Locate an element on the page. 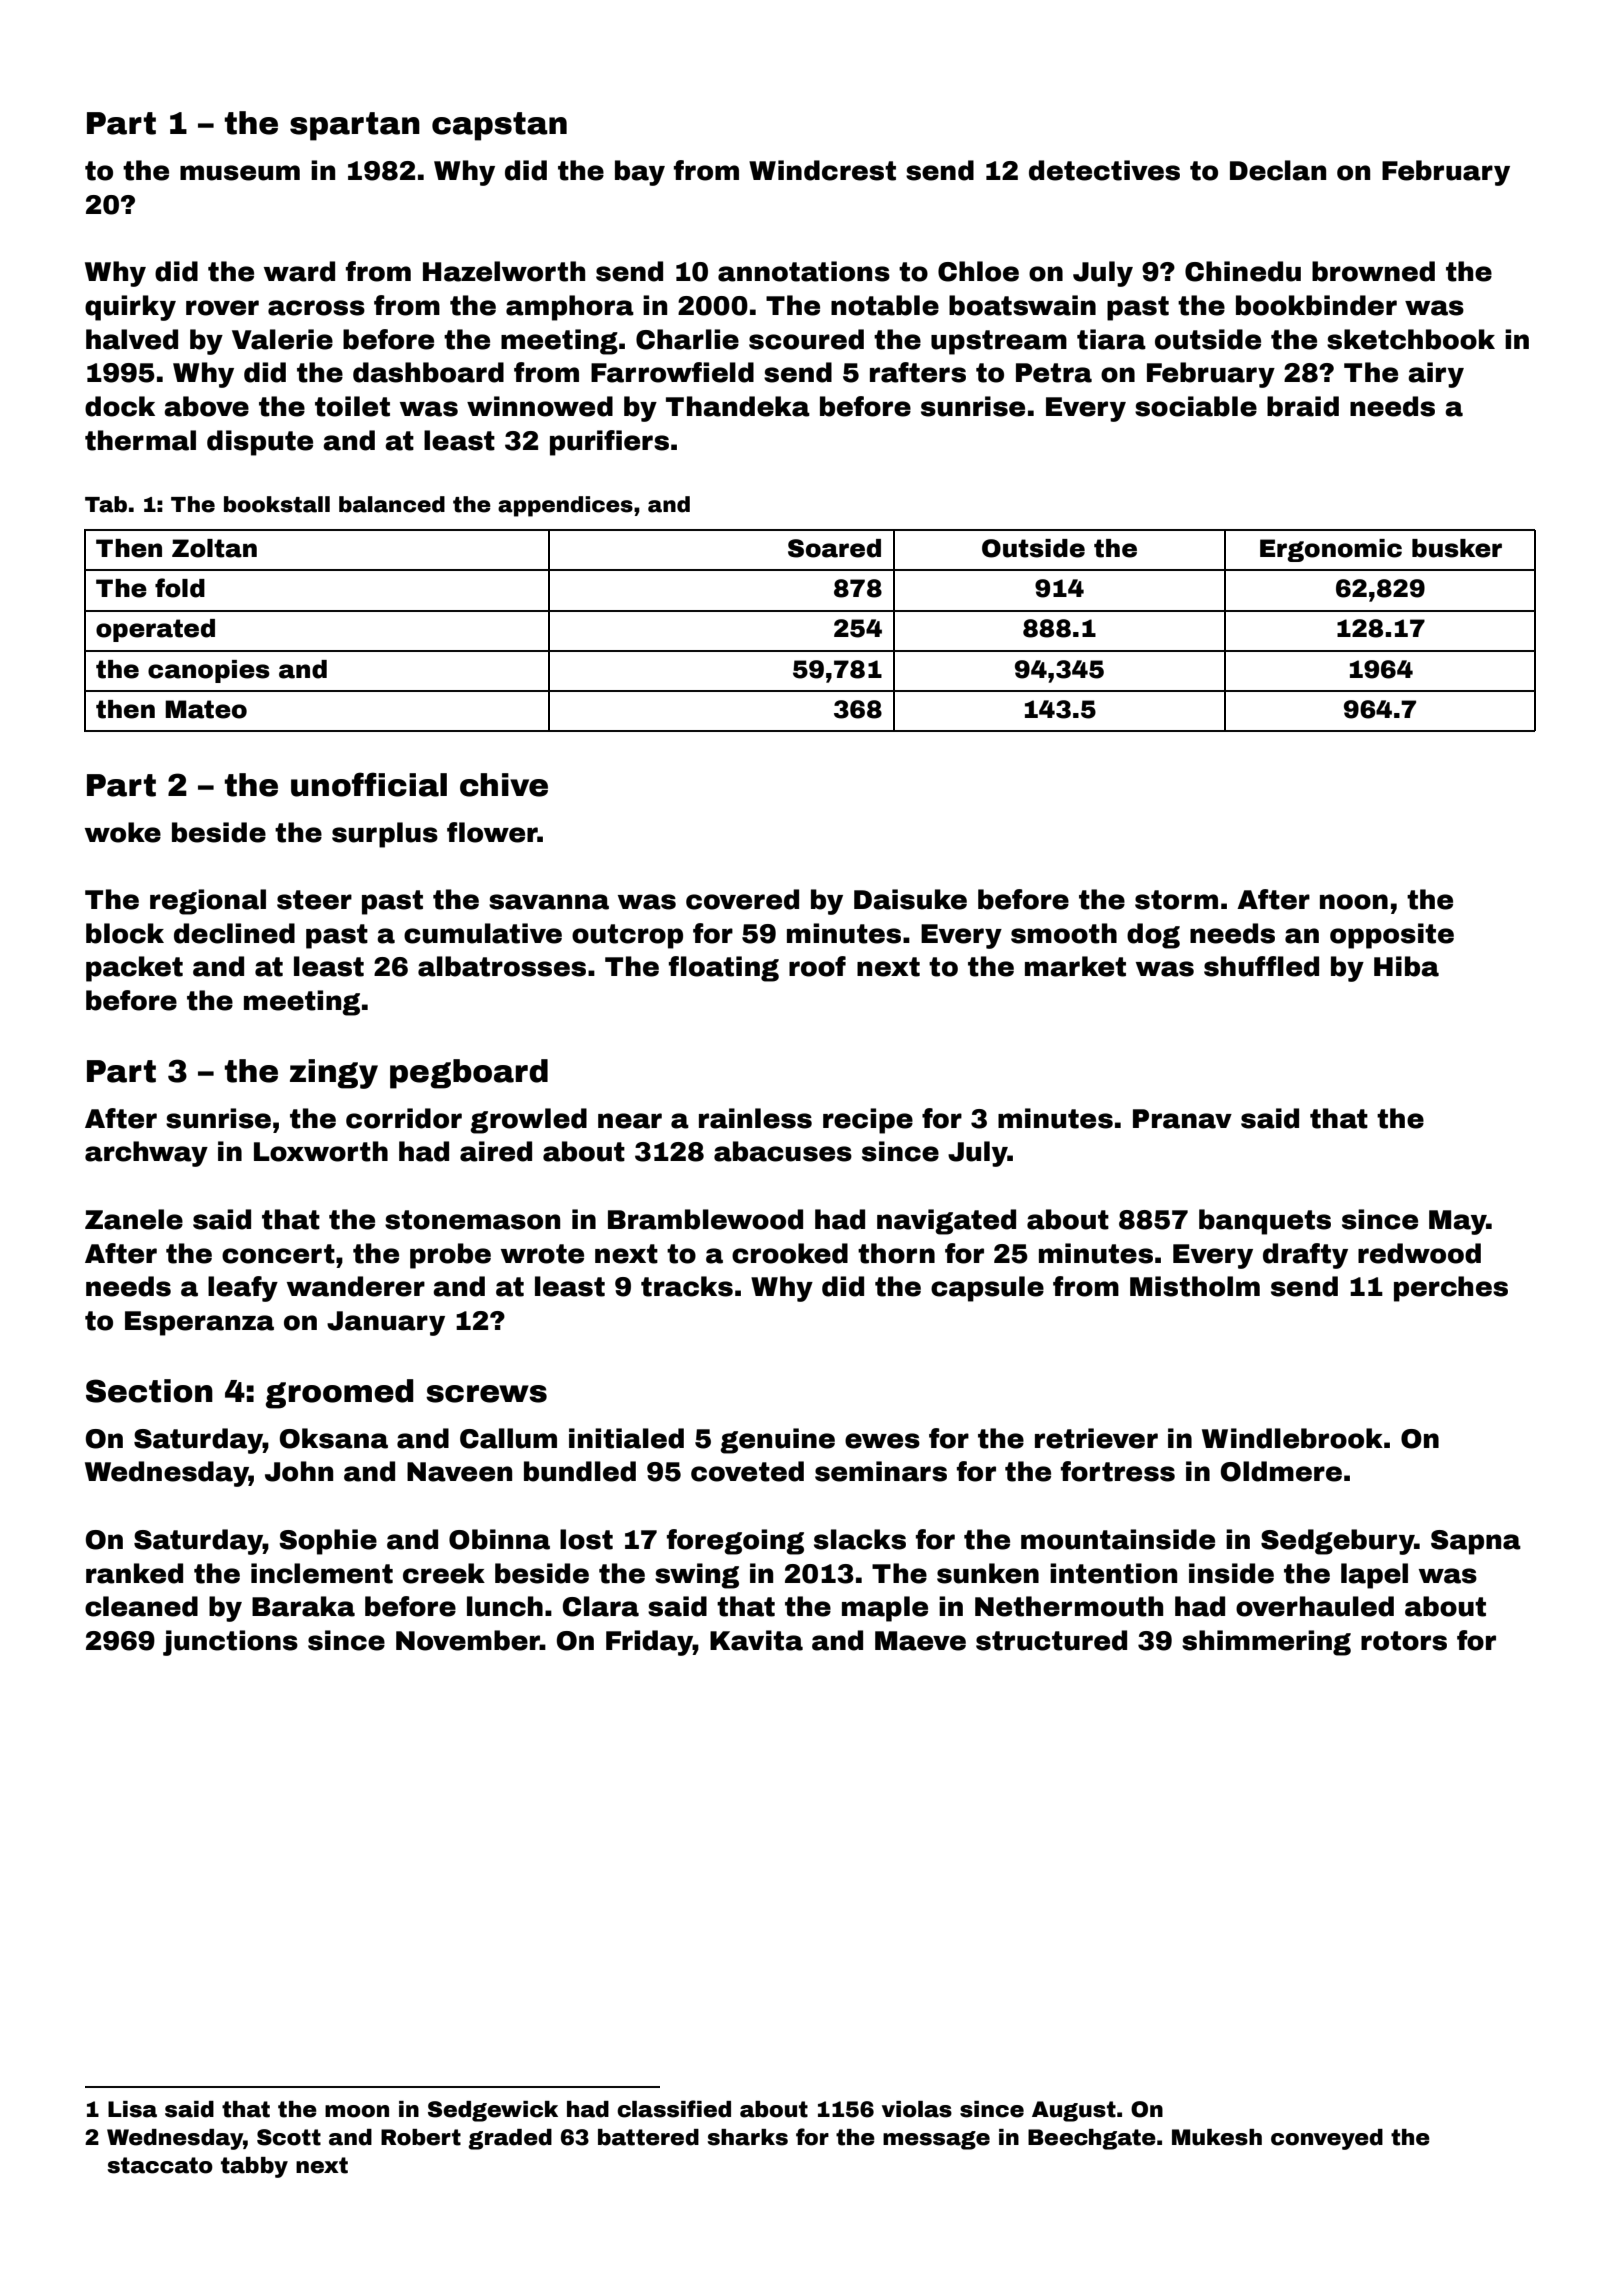 The height and width of the document is (2292, 1620). Naveen is located at coordinates (459, 1472).
